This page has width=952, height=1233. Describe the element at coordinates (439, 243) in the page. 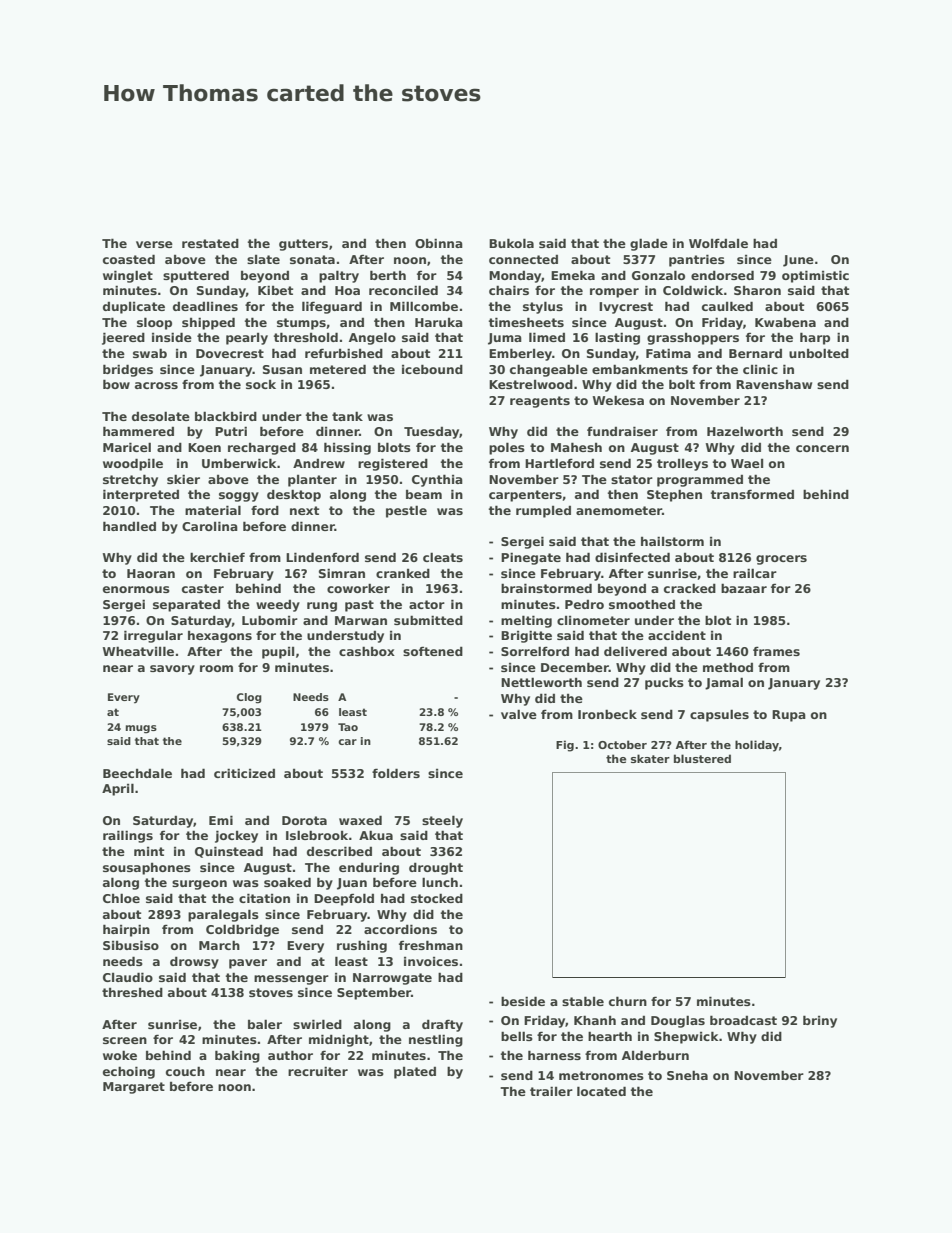

I see `Obinna` at that location.
